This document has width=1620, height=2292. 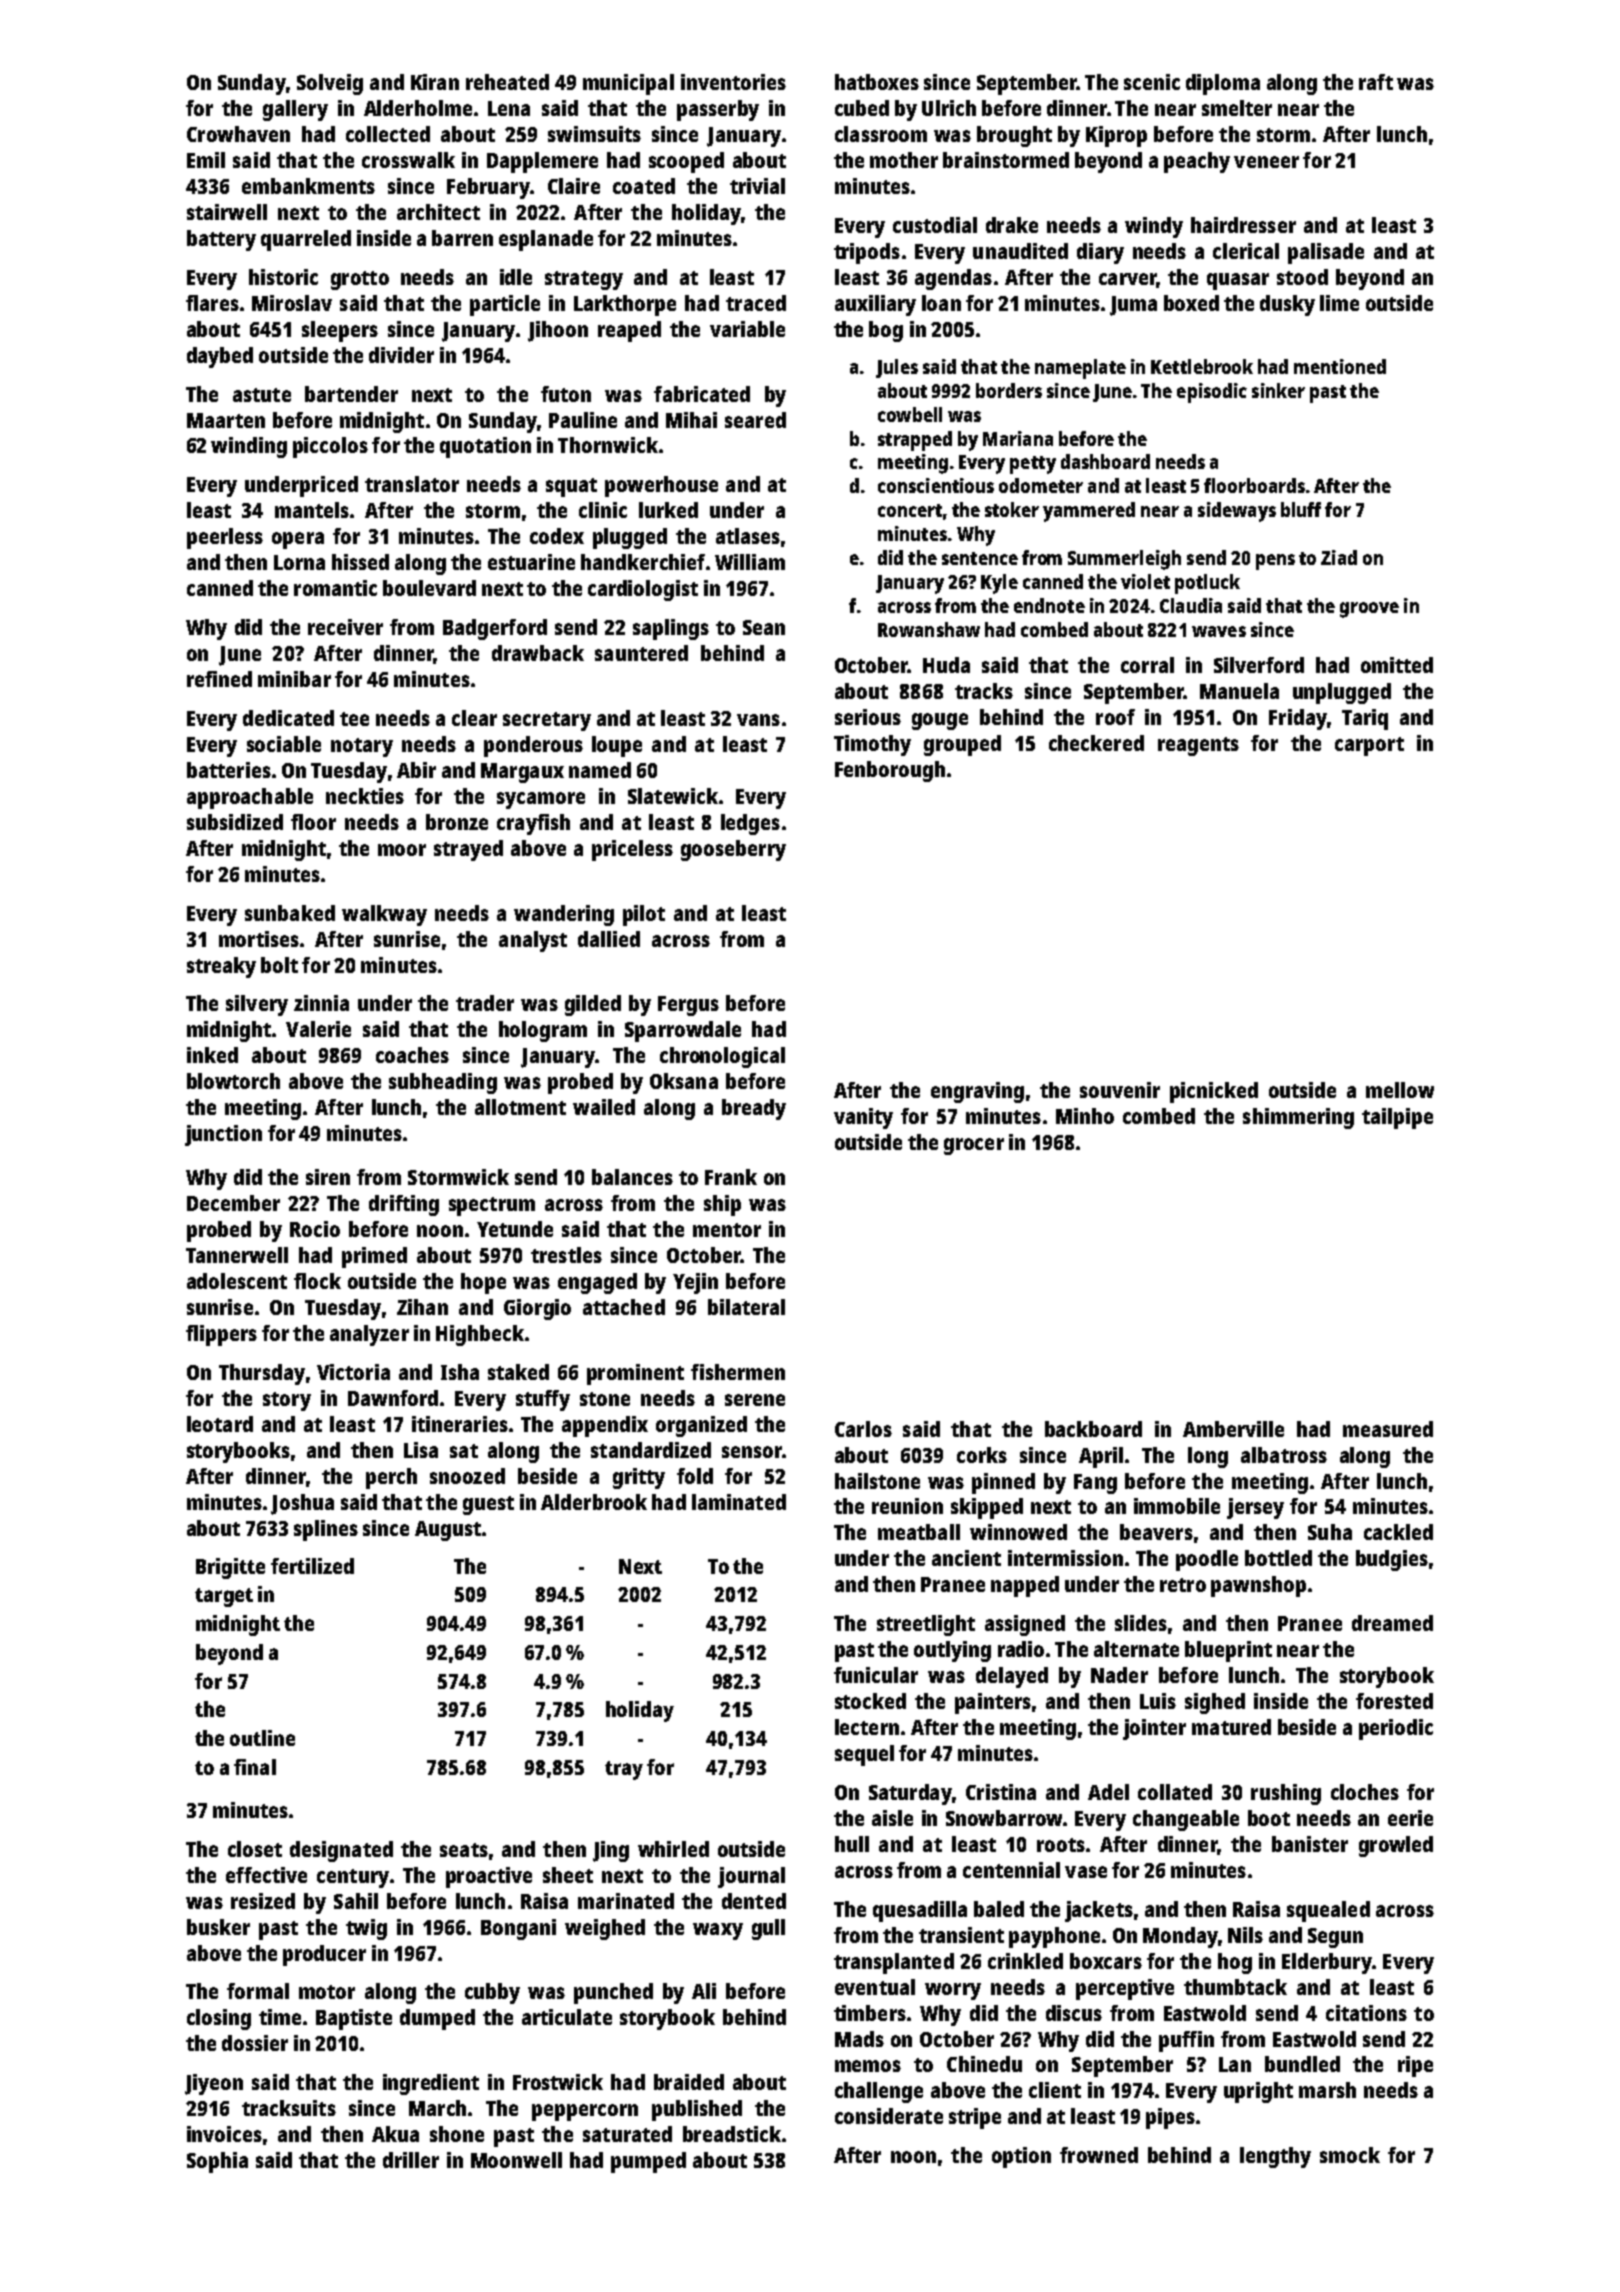 I want to click on Solveig, so click(x=330, y=84).
